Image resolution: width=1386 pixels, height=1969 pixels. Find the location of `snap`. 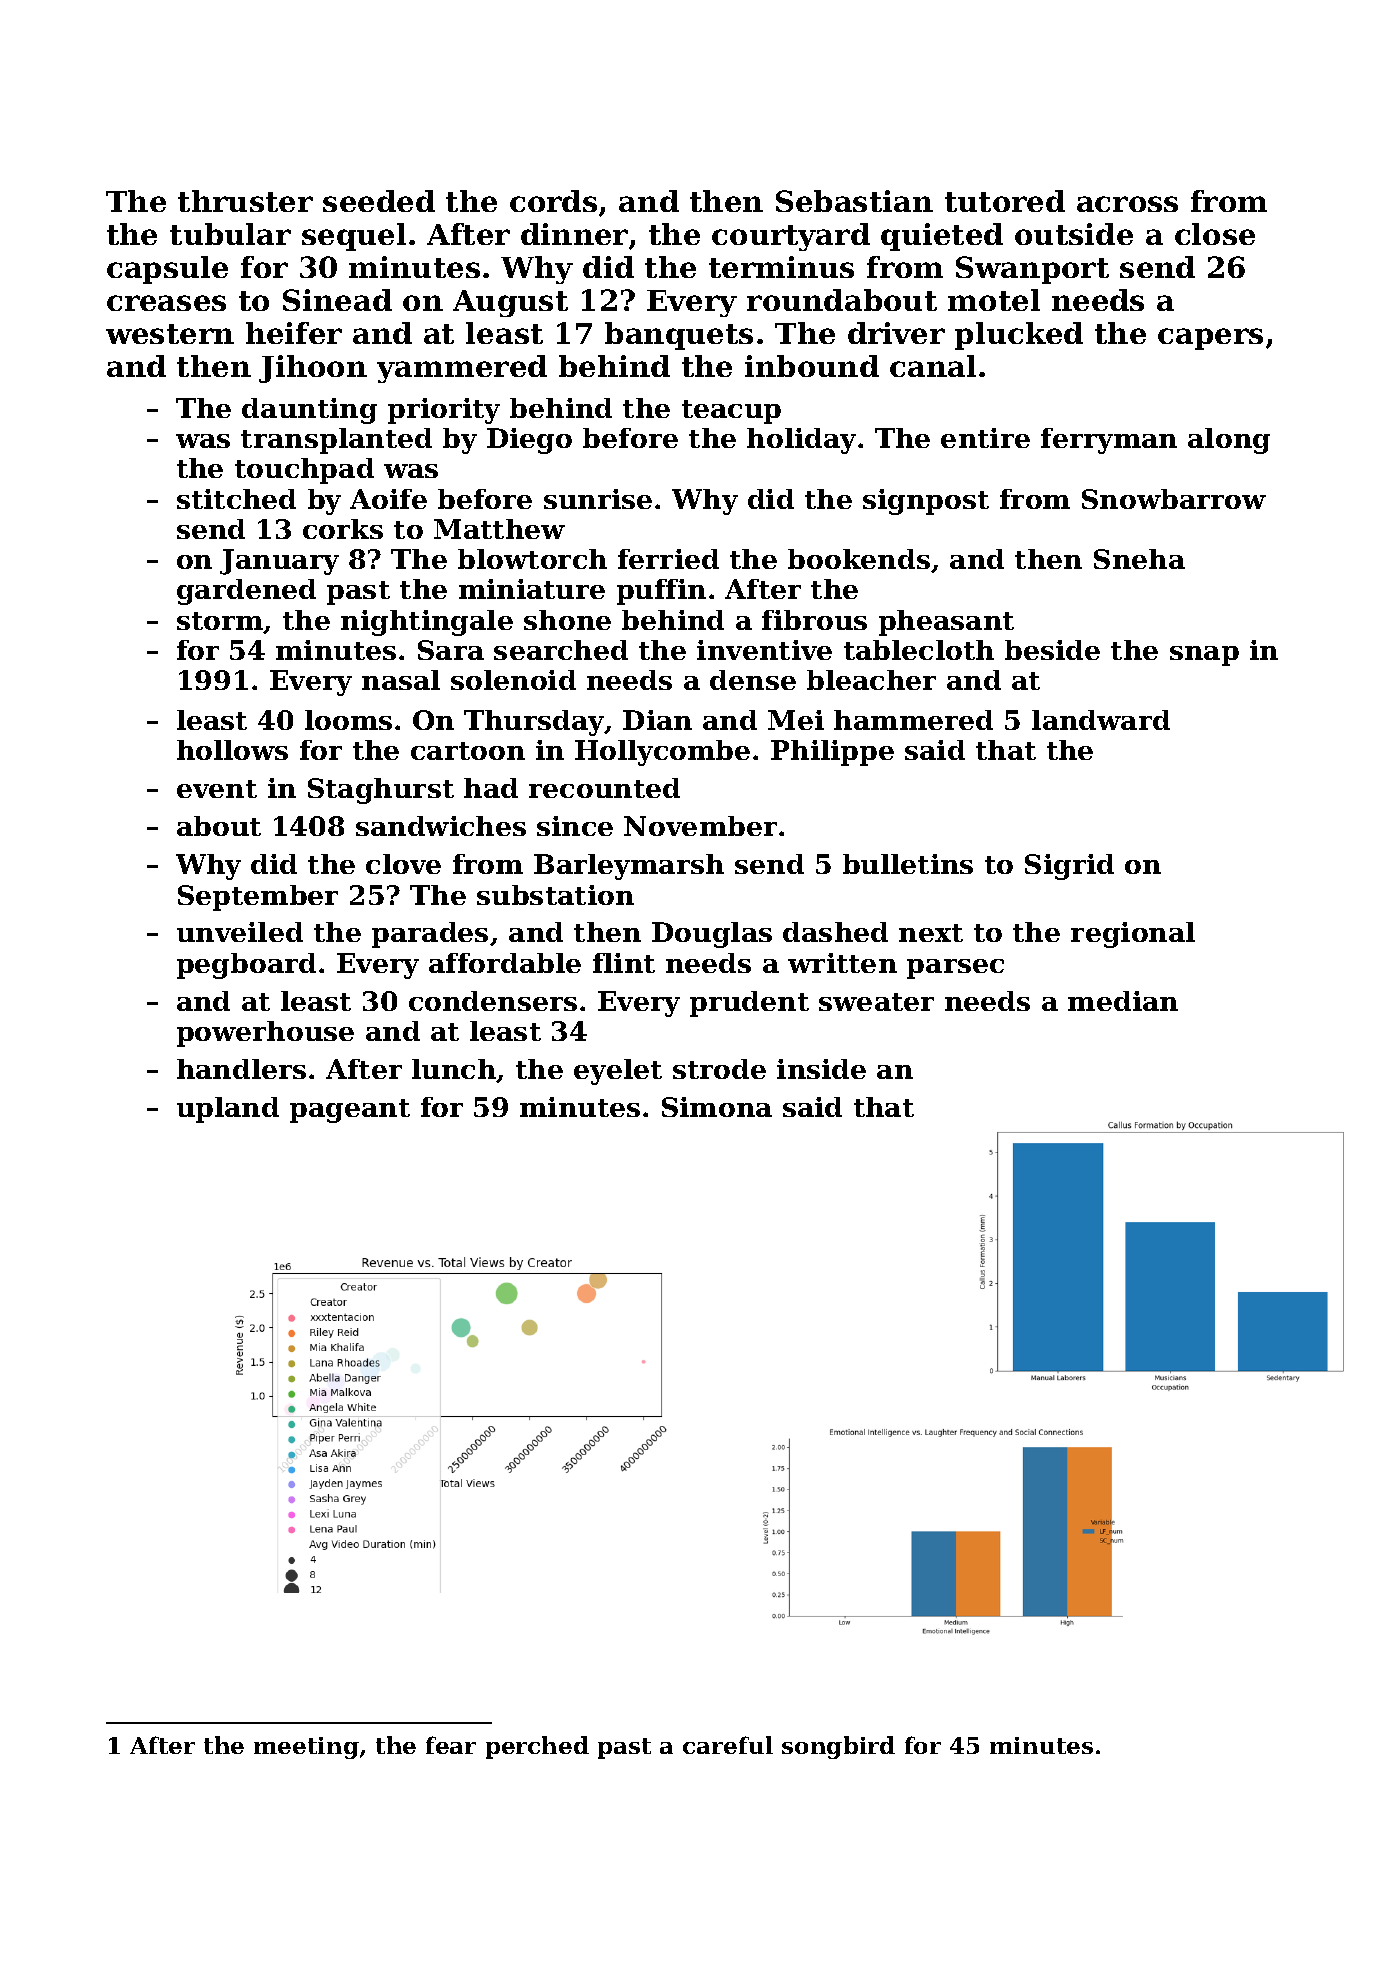

snap is located at coordinates (1204, 656).
